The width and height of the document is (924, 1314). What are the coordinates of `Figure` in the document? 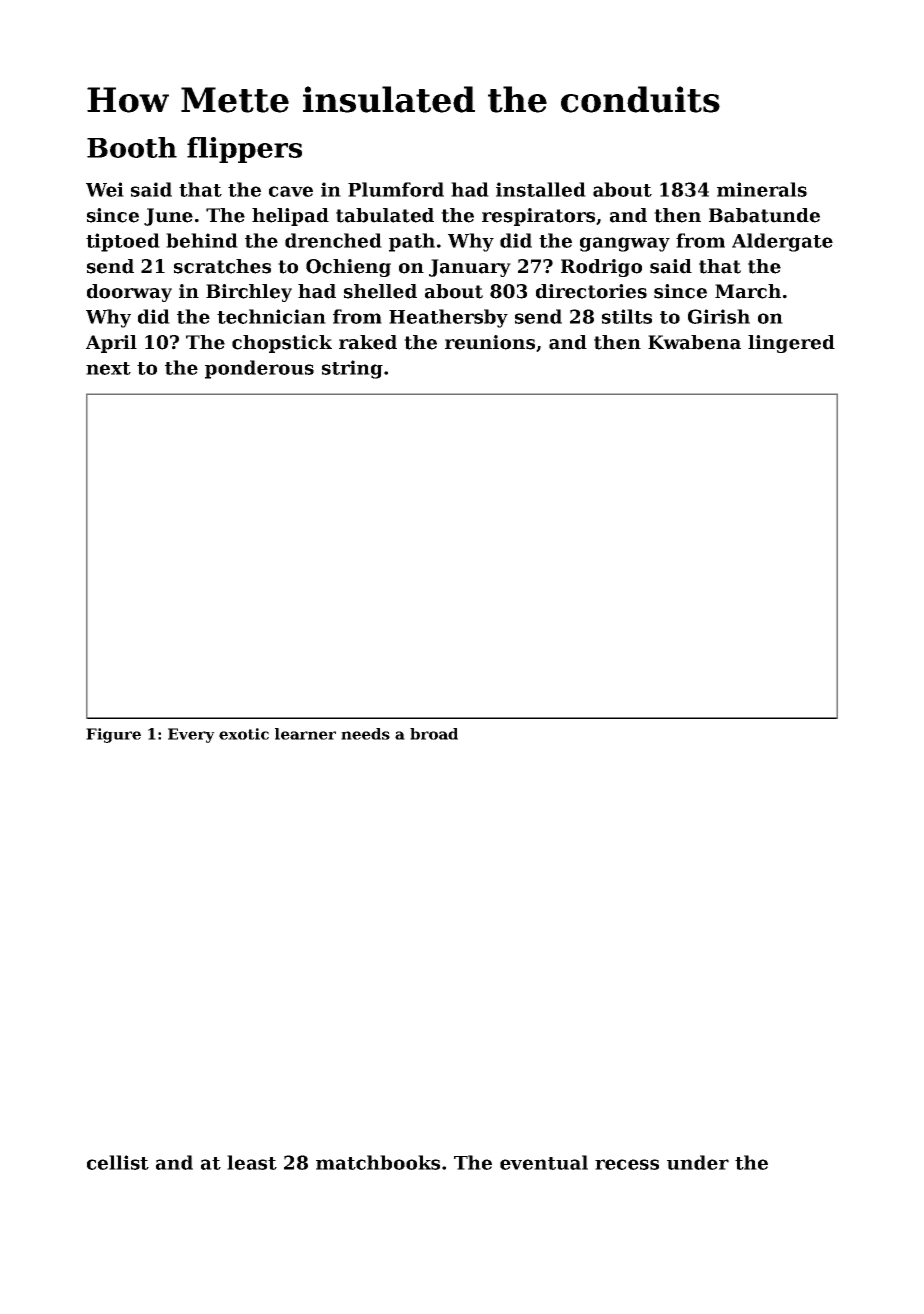 It's located at (113, 735).
